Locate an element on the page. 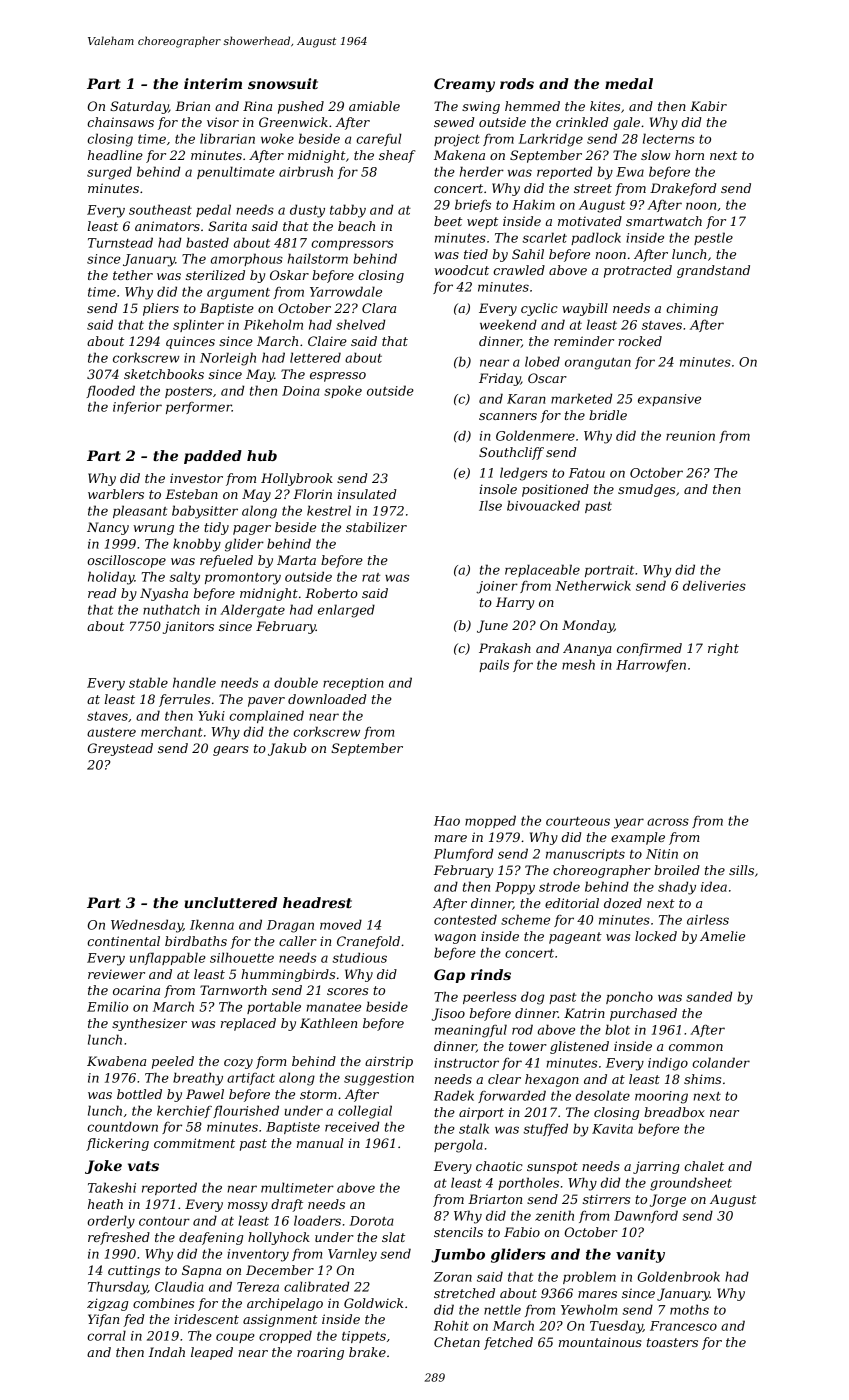  replaced is located at coordinates (248, 1024).
